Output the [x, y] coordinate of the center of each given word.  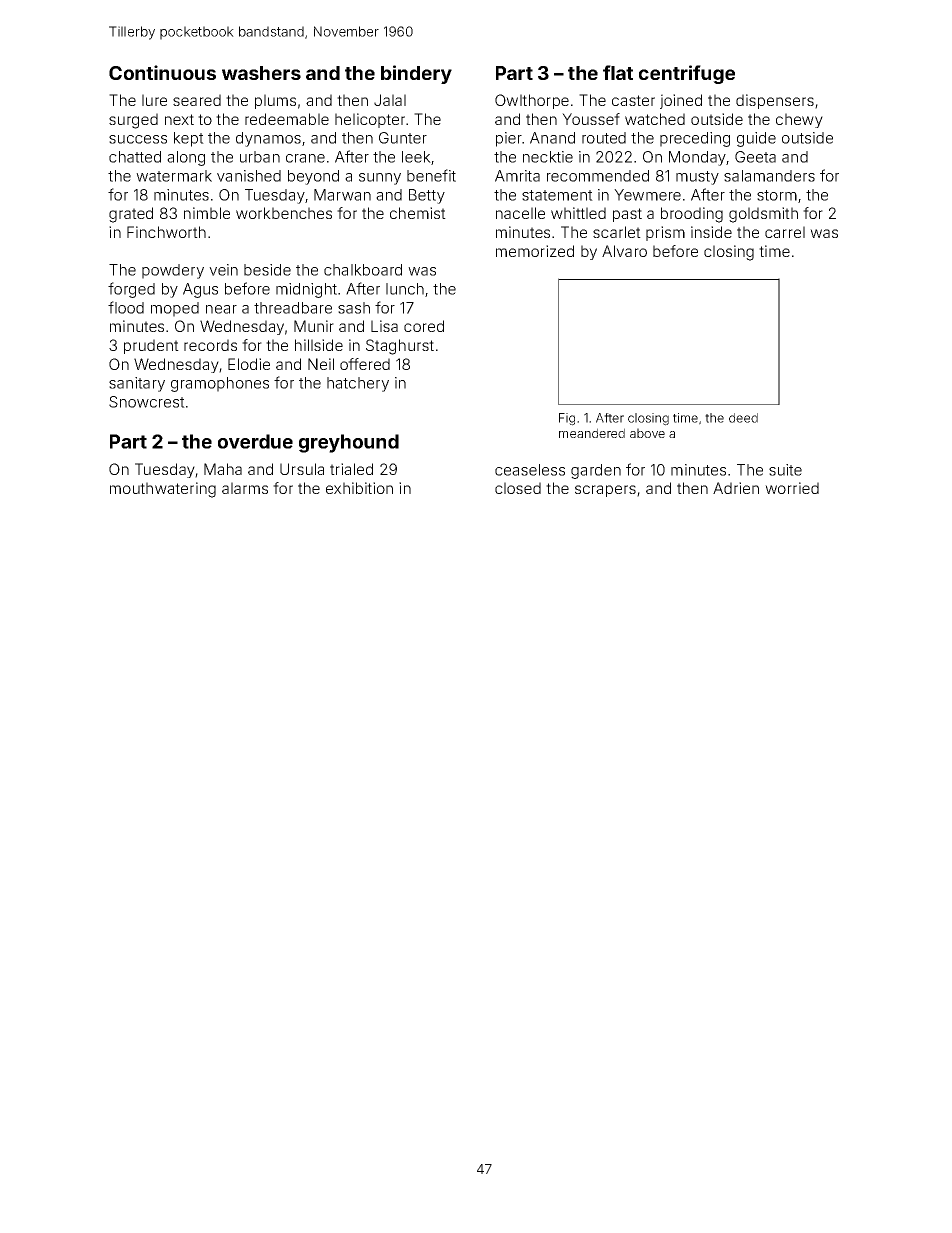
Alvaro [624, 251]
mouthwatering [163, 490]
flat [618, 72]
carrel [785, 232]
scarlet [617, 232]
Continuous [162, 72]
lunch [405, 289]
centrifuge [687, 74]
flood [126, 307]
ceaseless [530, 470]
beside [267, 270]
